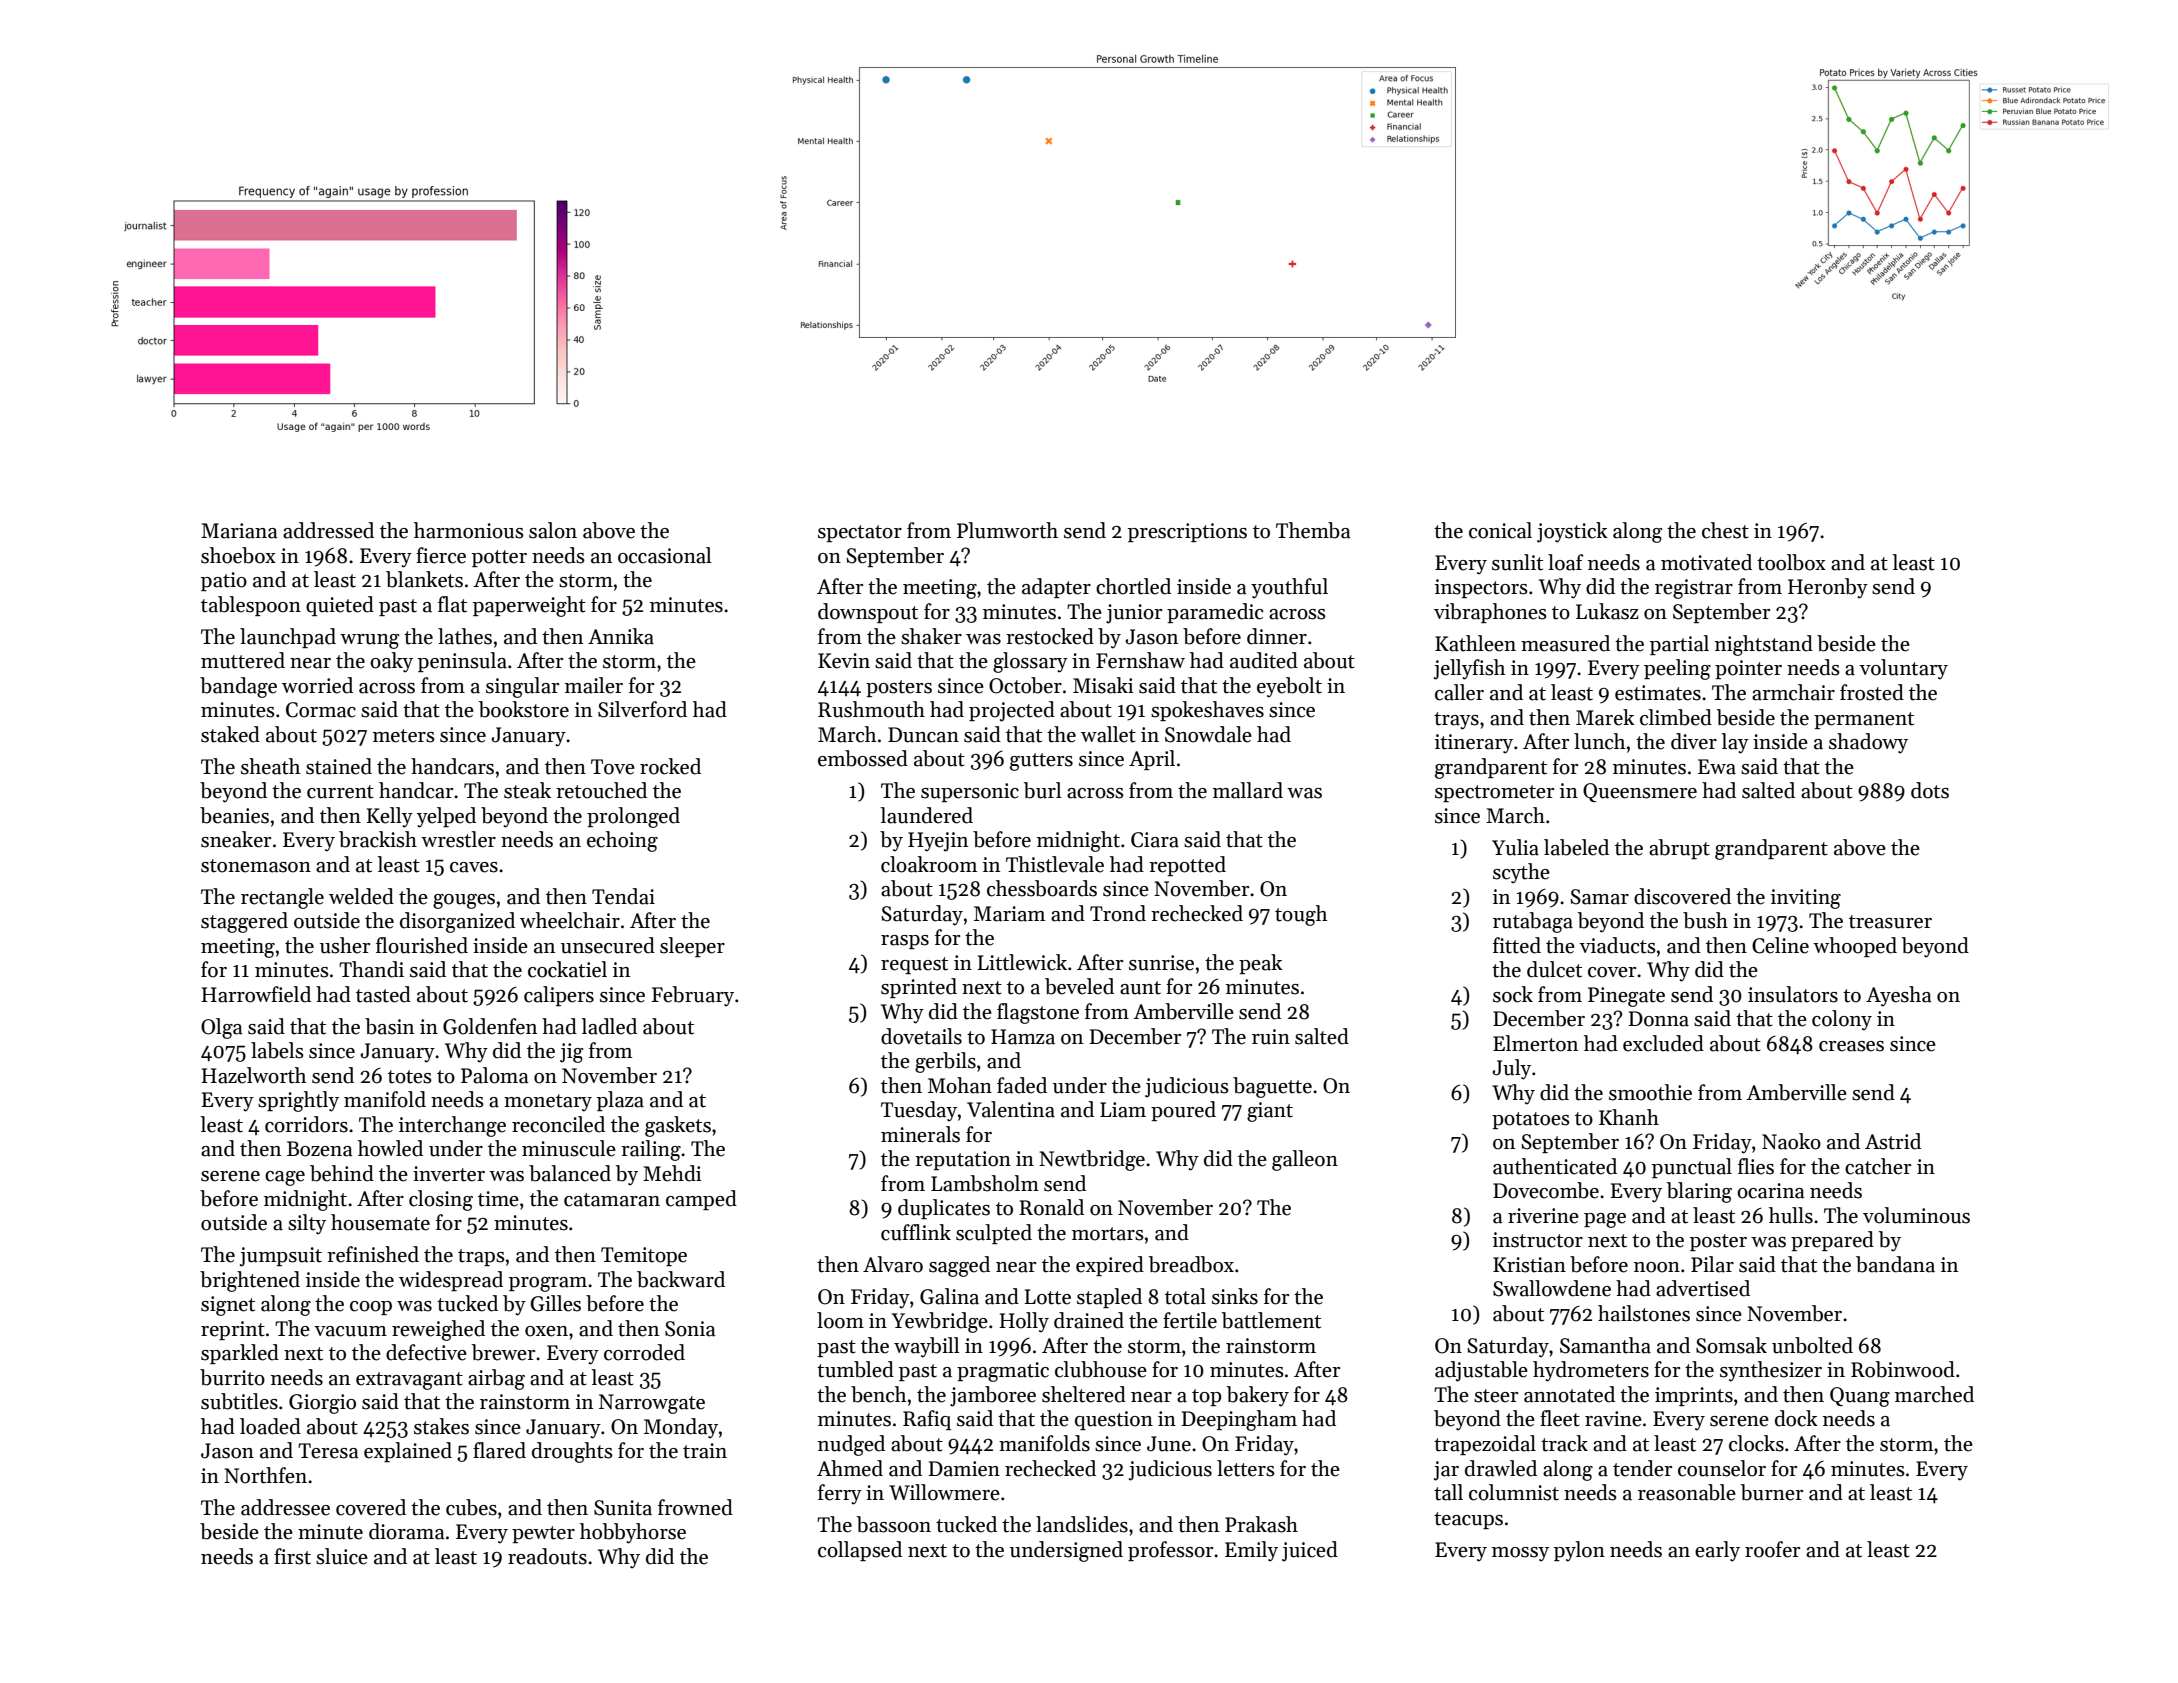  I want to click on loaf, so click(1566, 562).
